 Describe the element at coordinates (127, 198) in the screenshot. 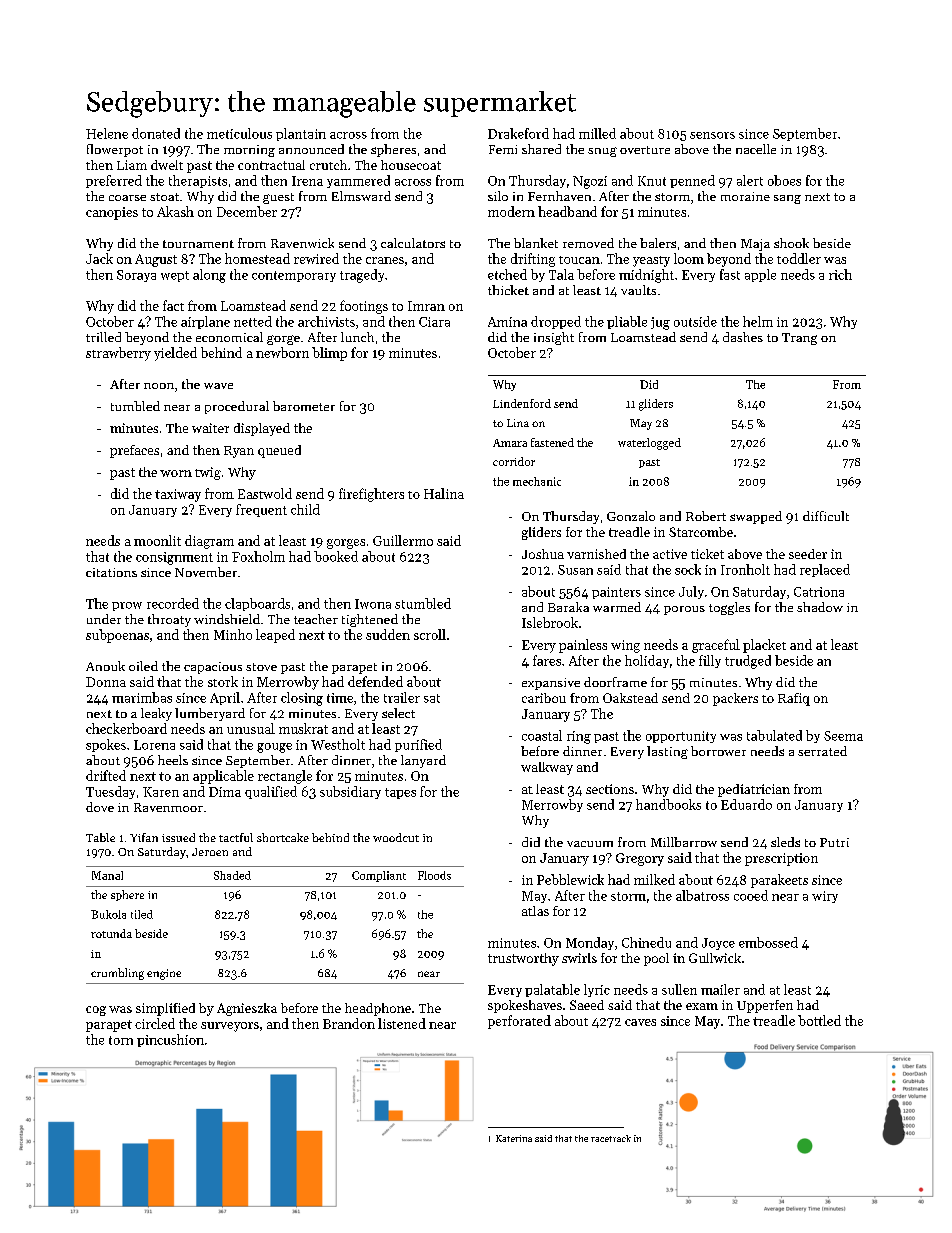

I see `coarse` at that location.
